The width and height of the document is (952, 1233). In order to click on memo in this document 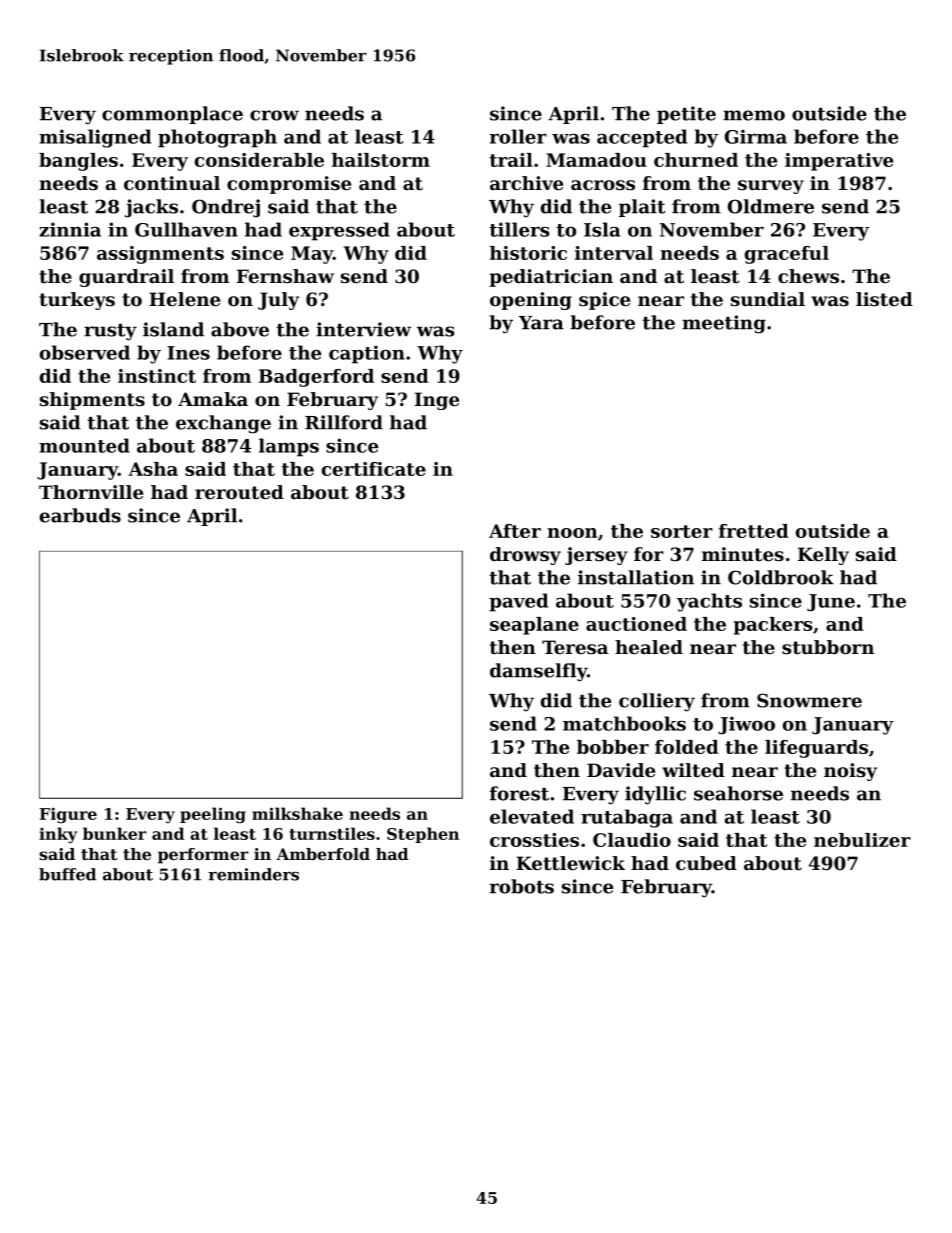, I will do `click(754, 115)`.
